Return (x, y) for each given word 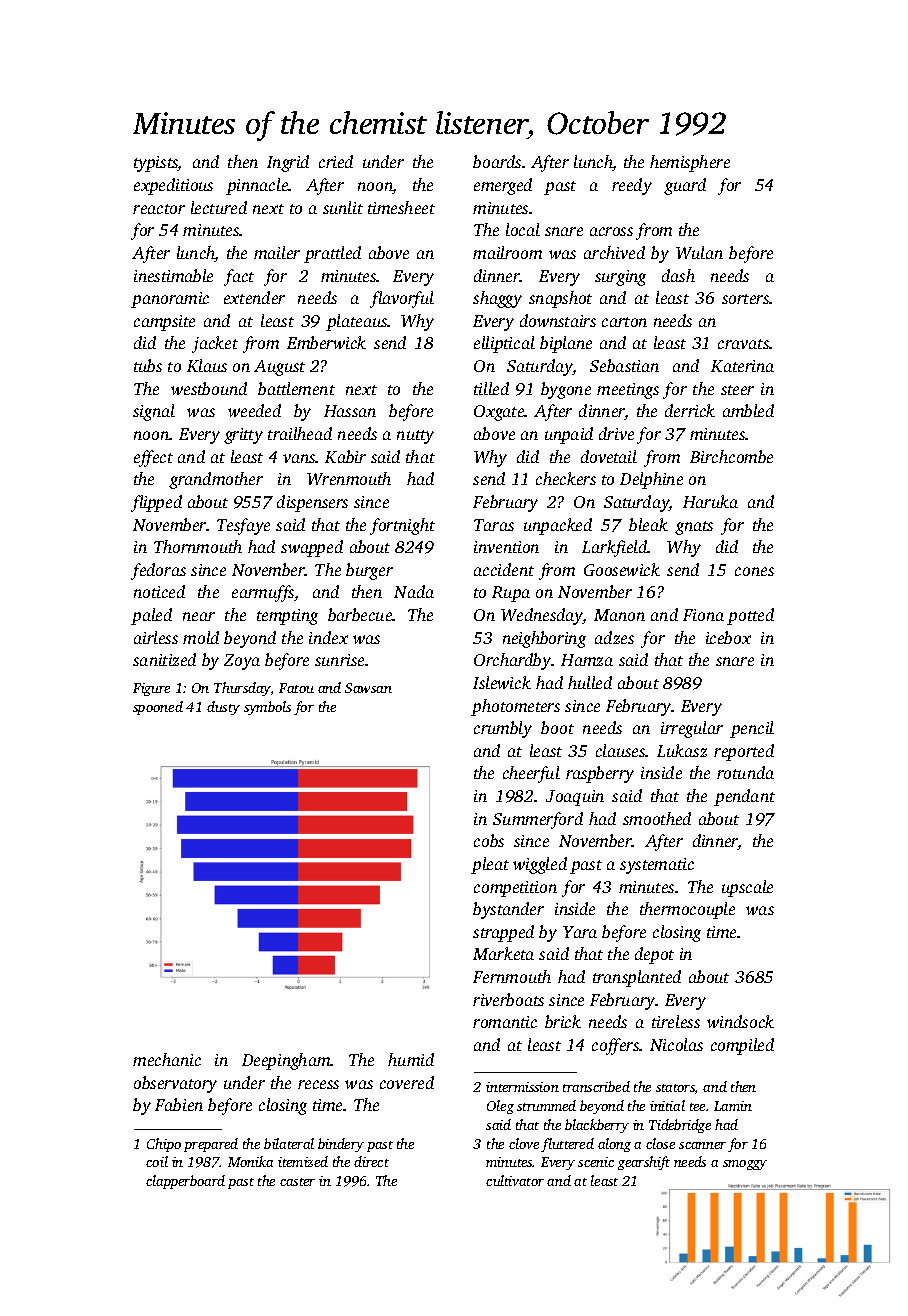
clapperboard (185, 1182)
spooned (158, 708)
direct (371, 1161)
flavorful (402, 299)
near (199, 616)
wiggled (540, 865)
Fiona (703, 615)
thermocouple (687, 910)
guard (685, 186)
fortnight (402, 526)
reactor (159, 209)
